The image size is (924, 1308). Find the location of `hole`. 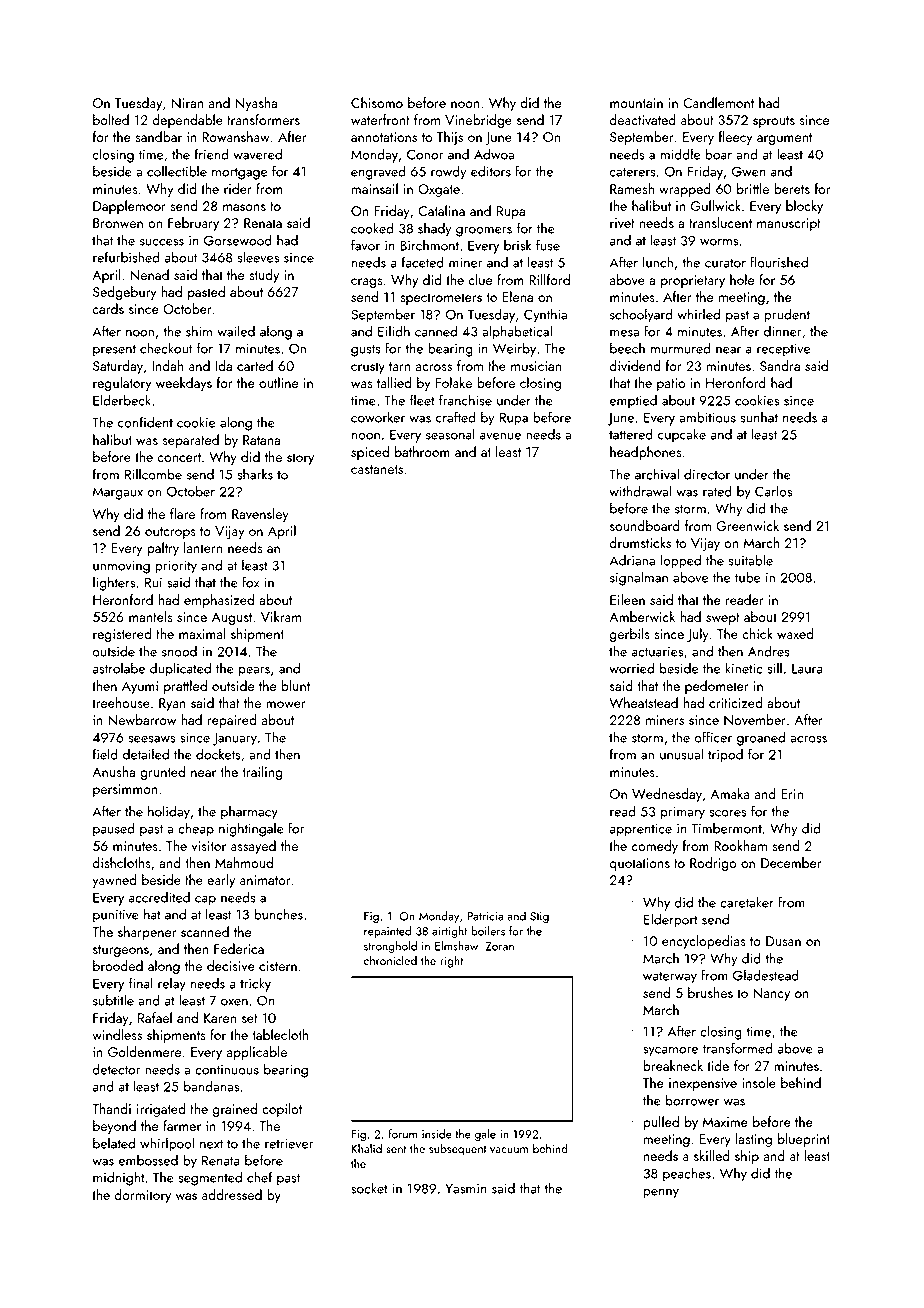

hole is located at coordinates (742, 279).
